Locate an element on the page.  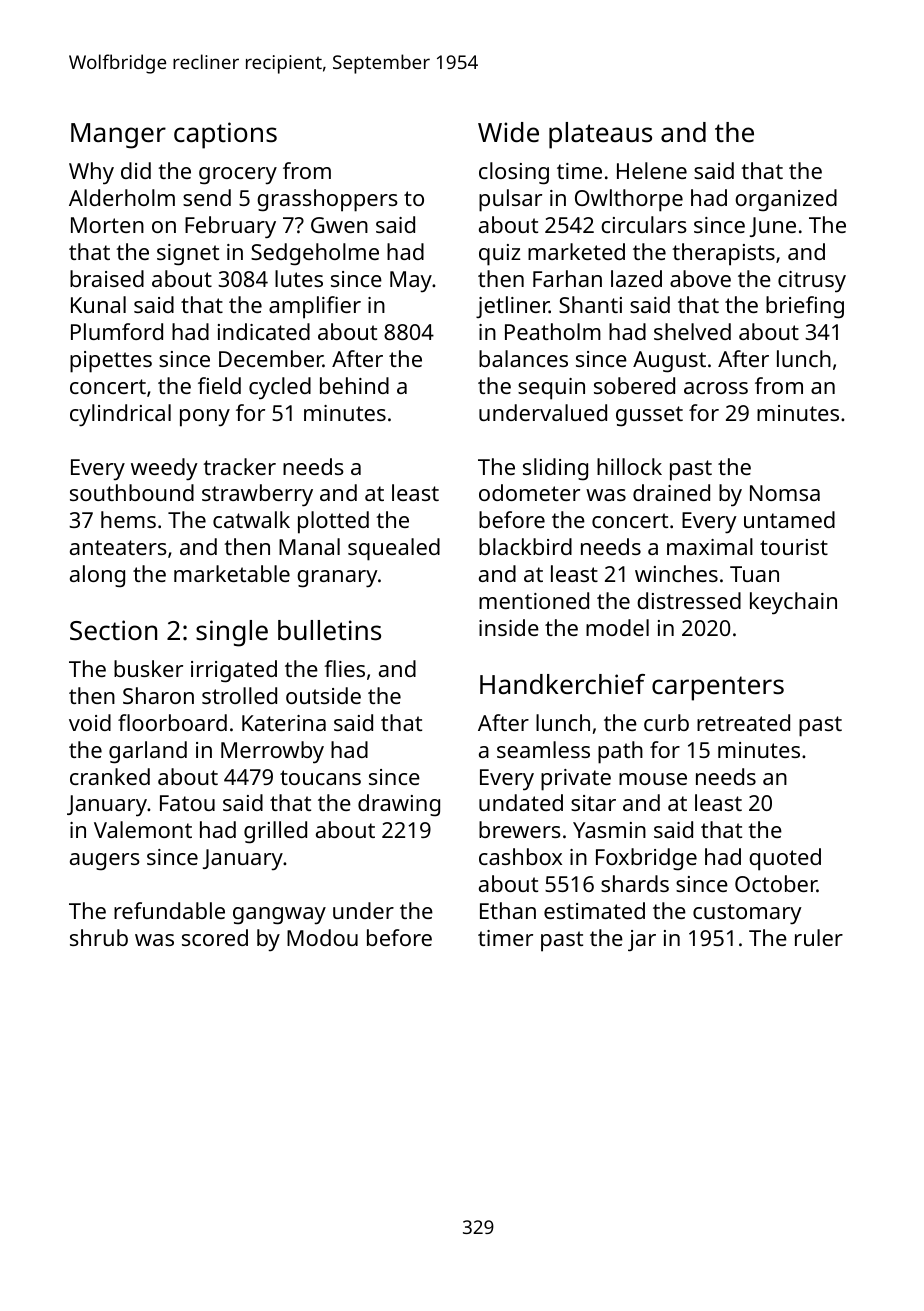
August is located at coordinates (669, 362).
